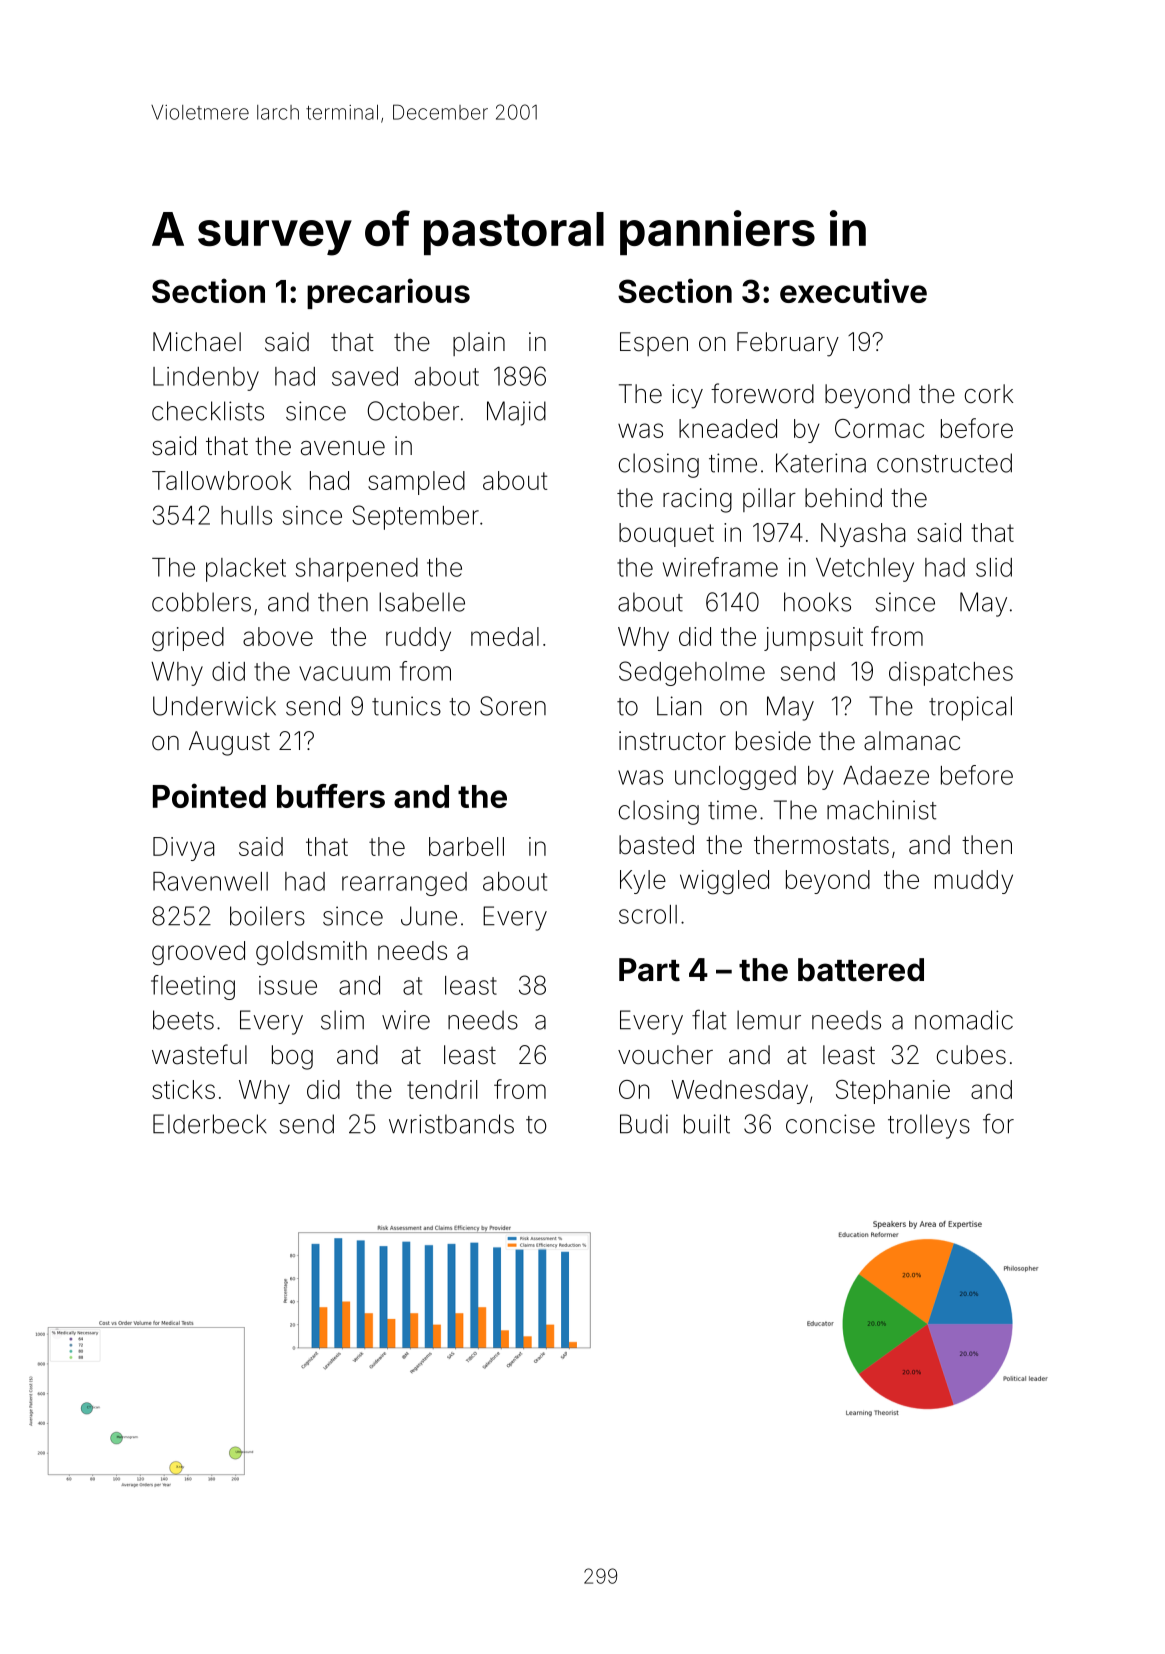  I want to click on constructed, so click(944, 463).
